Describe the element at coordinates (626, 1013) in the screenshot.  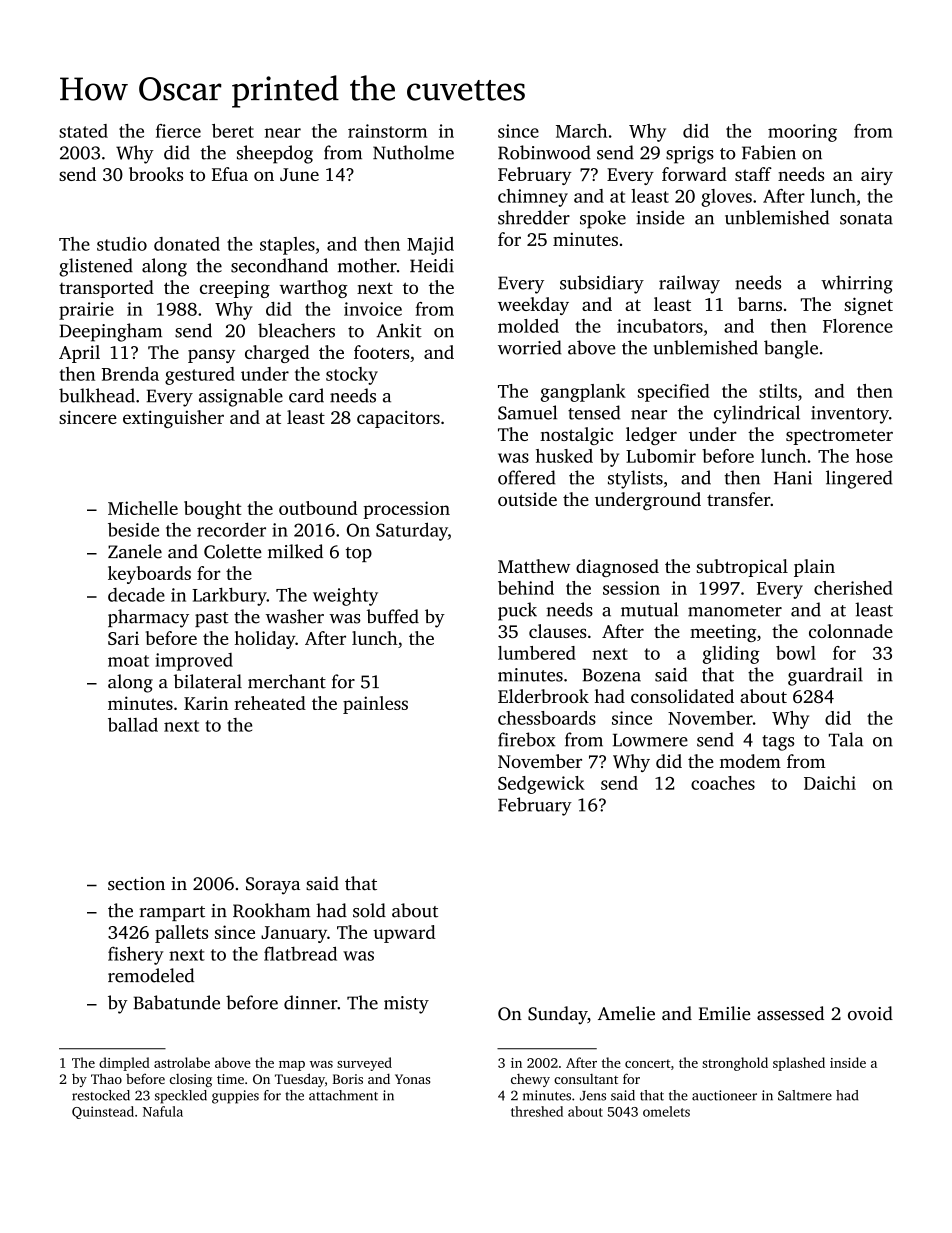
I see `Amelie` at that location.
